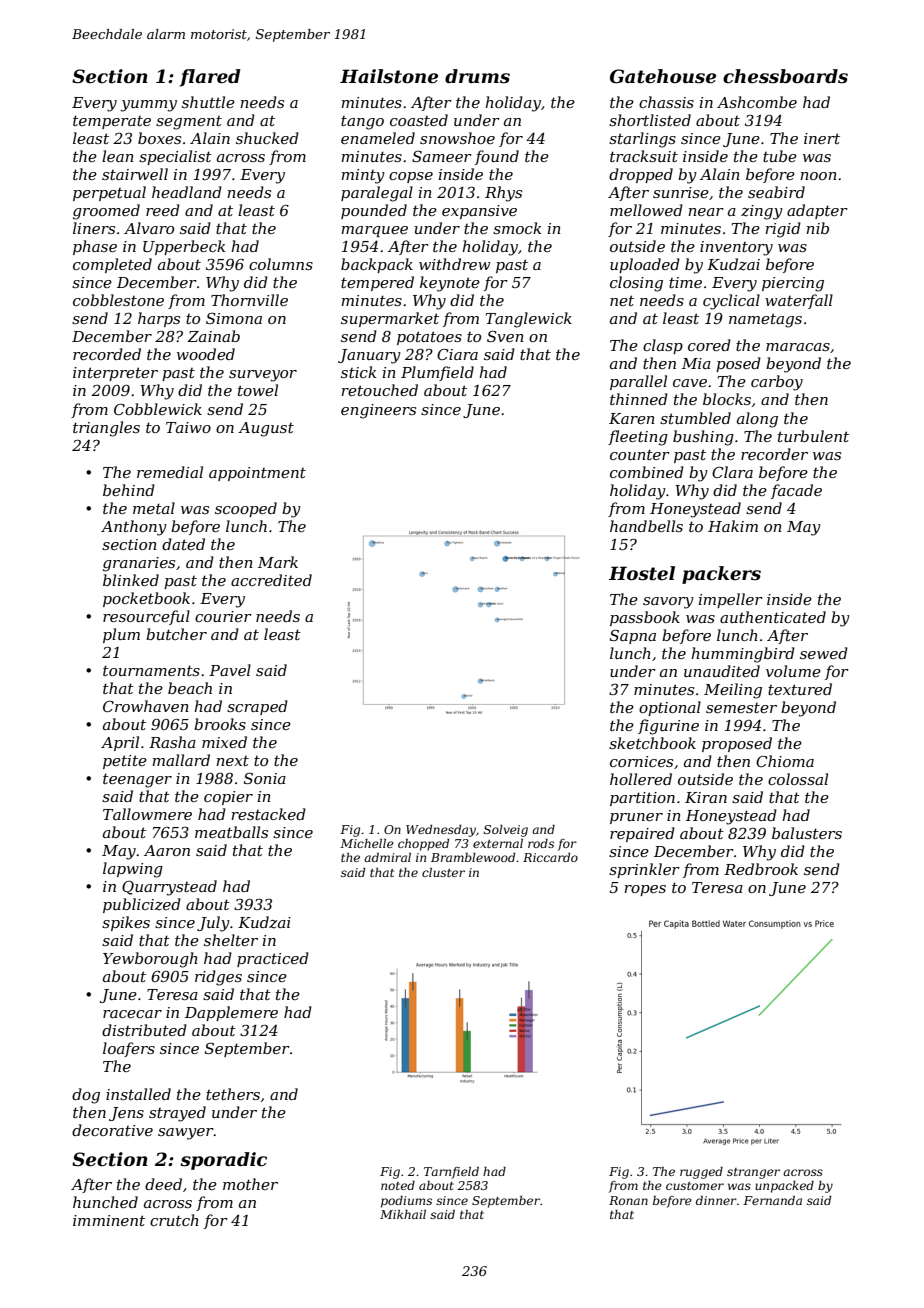 The height and width of the document is (1308, 924). I want to click on Tarnfield, so click(451, 1173).
